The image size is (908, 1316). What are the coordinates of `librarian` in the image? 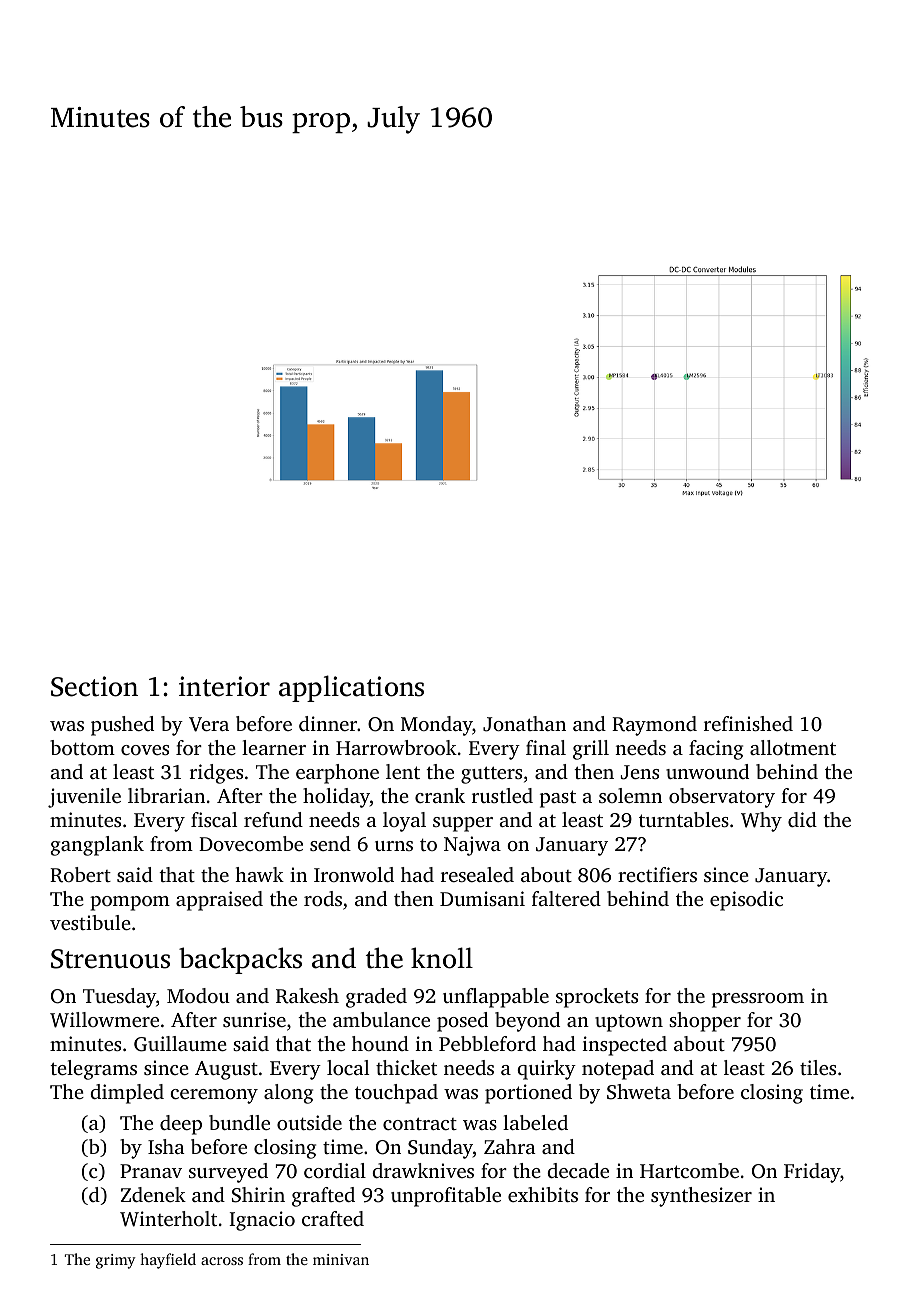 It's located at (166, 795).
